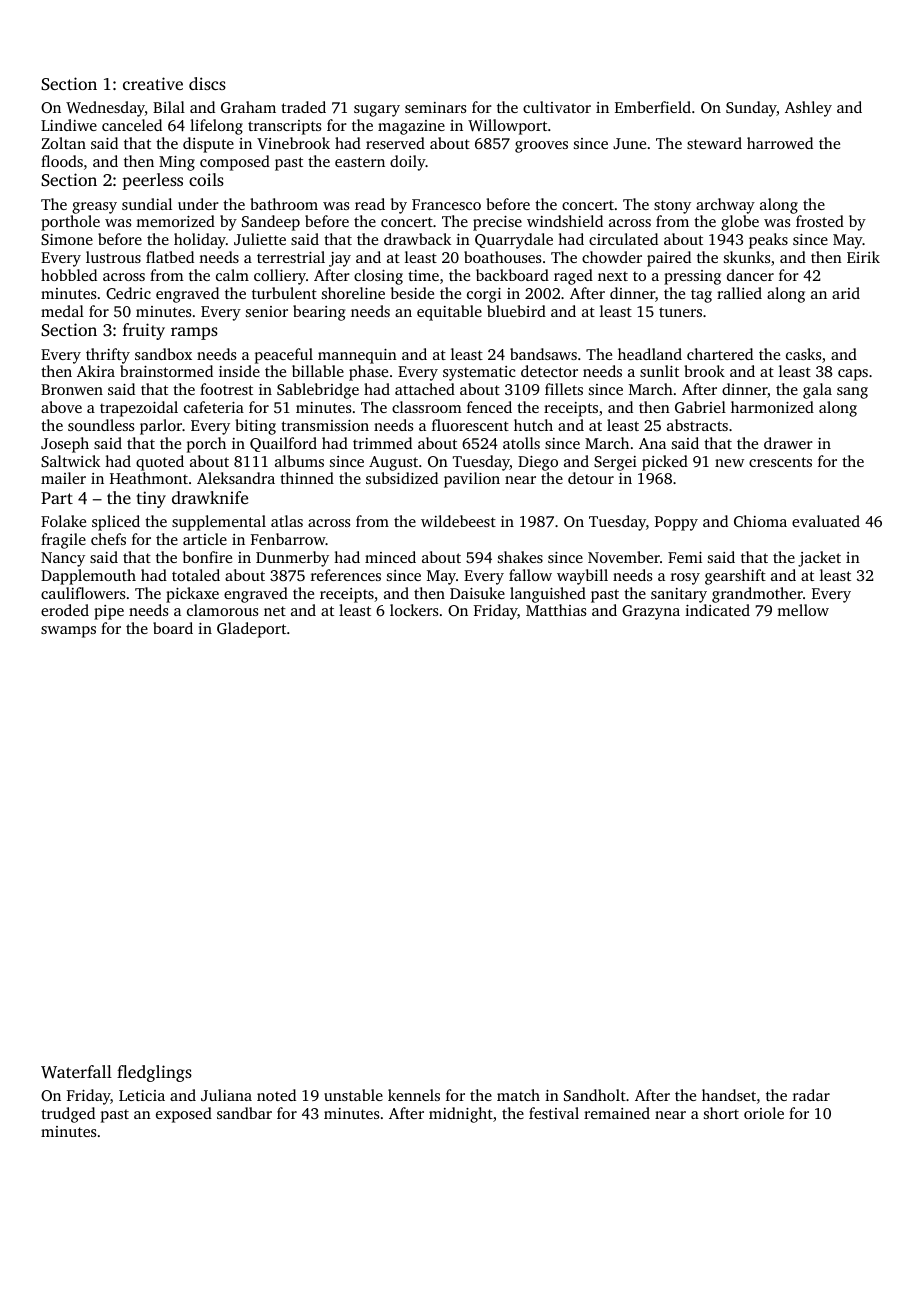 Image resolution: width=924 pixels, height=1308 pixels. Describe the element at coordinates (852, 393) in the screenshot. I see `sang` at that location.
